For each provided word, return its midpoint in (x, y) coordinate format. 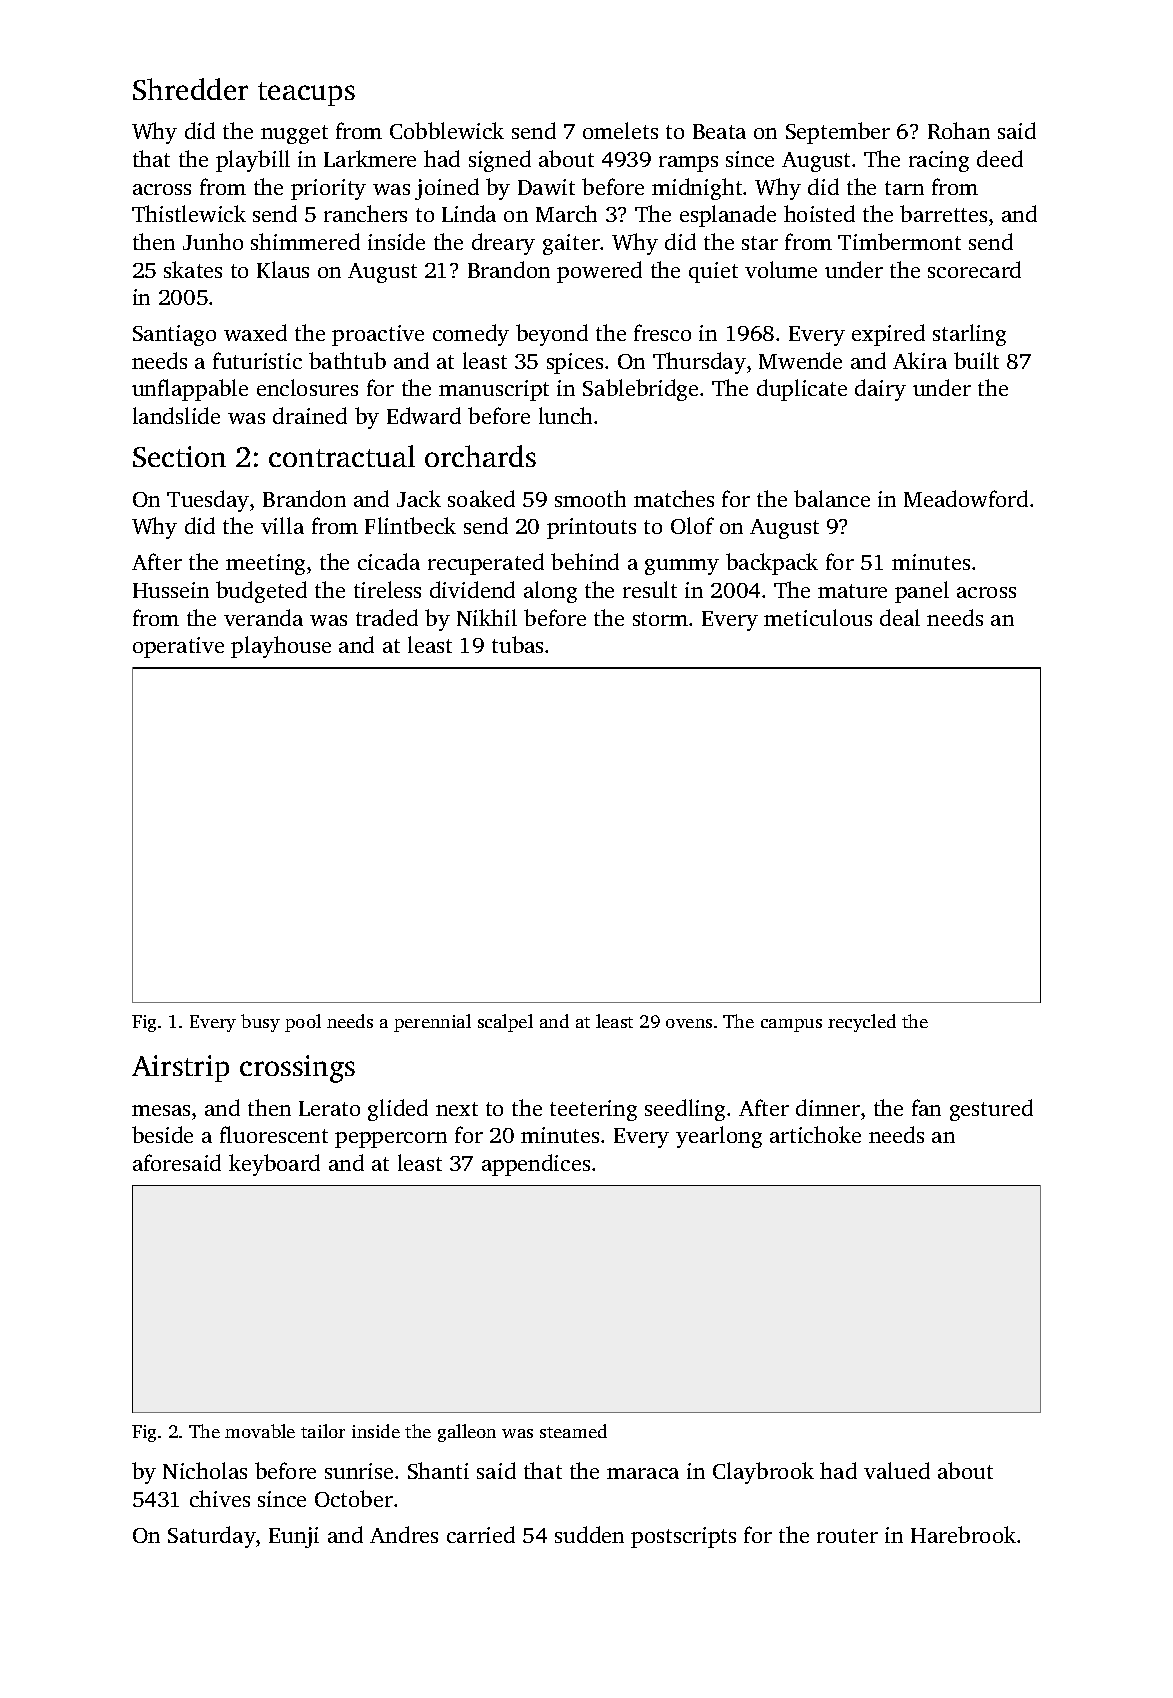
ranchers (365, 213)
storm (660, 619)
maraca (643, 1473)
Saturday (212, 1537)
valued (897, 1470)
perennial (432, 1023)
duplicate (802, 390)
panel (922, 592)
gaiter (571, 244)
